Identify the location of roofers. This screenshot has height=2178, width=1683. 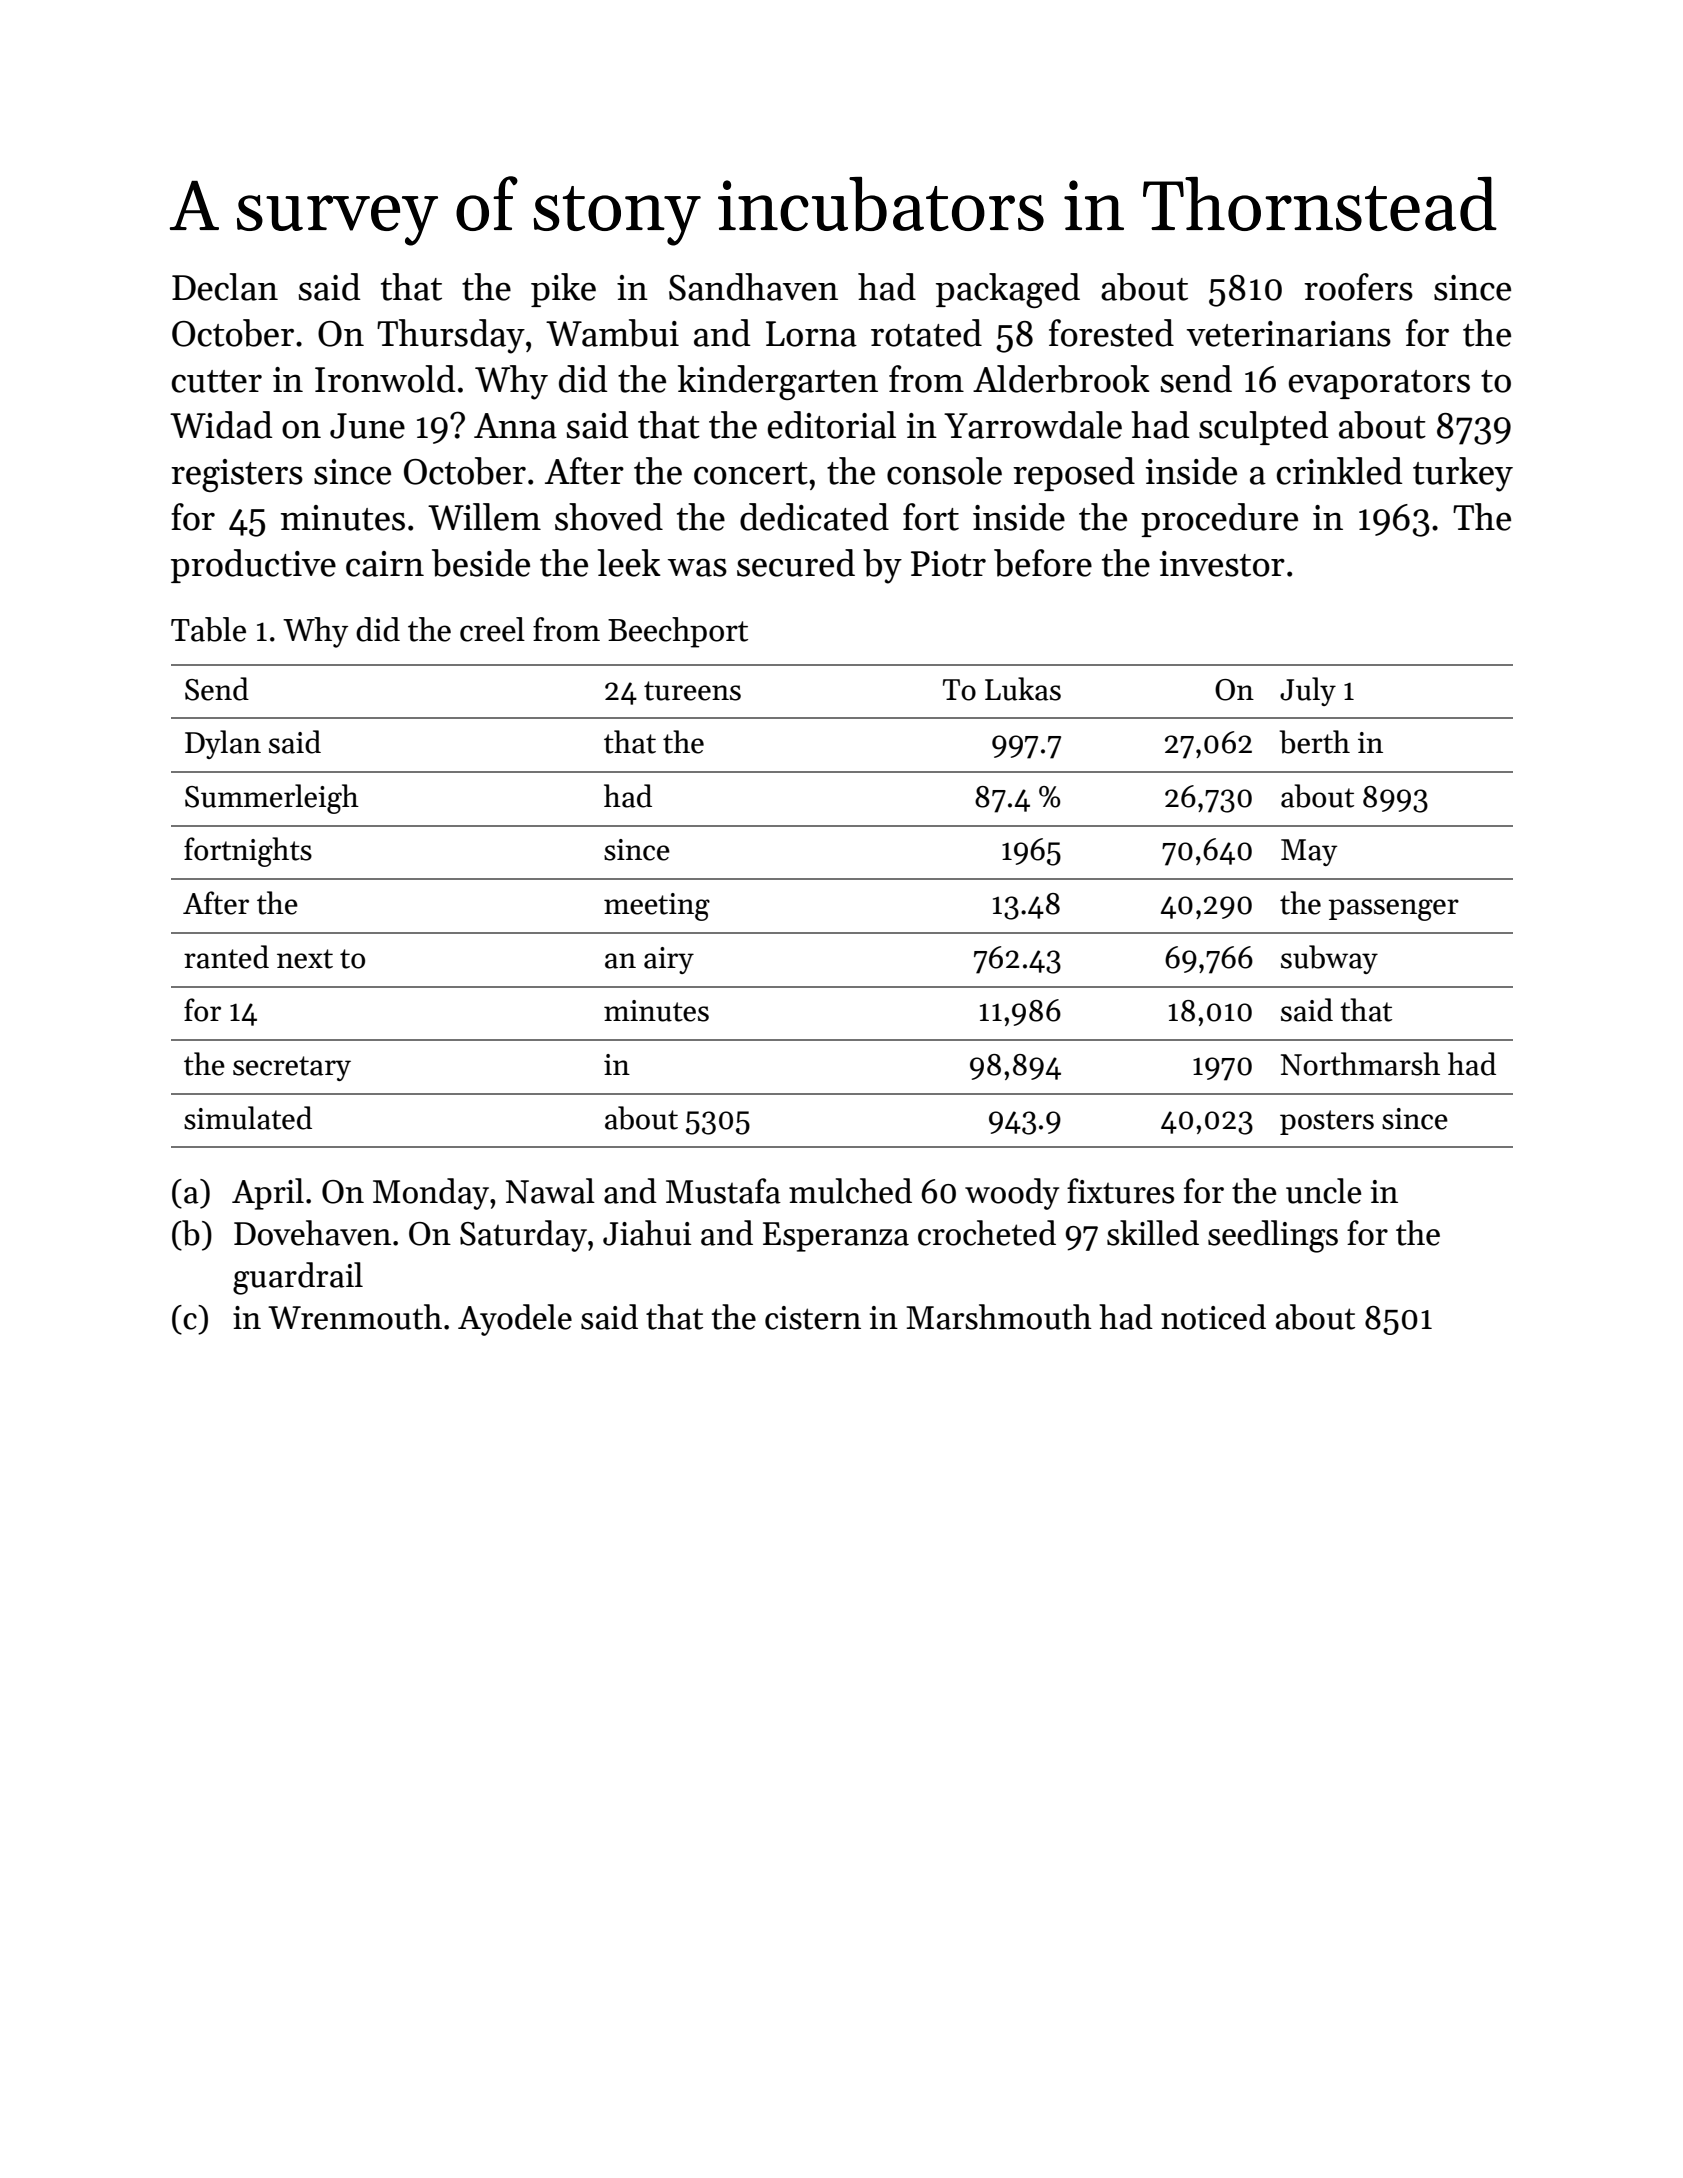
(1358, 287).
